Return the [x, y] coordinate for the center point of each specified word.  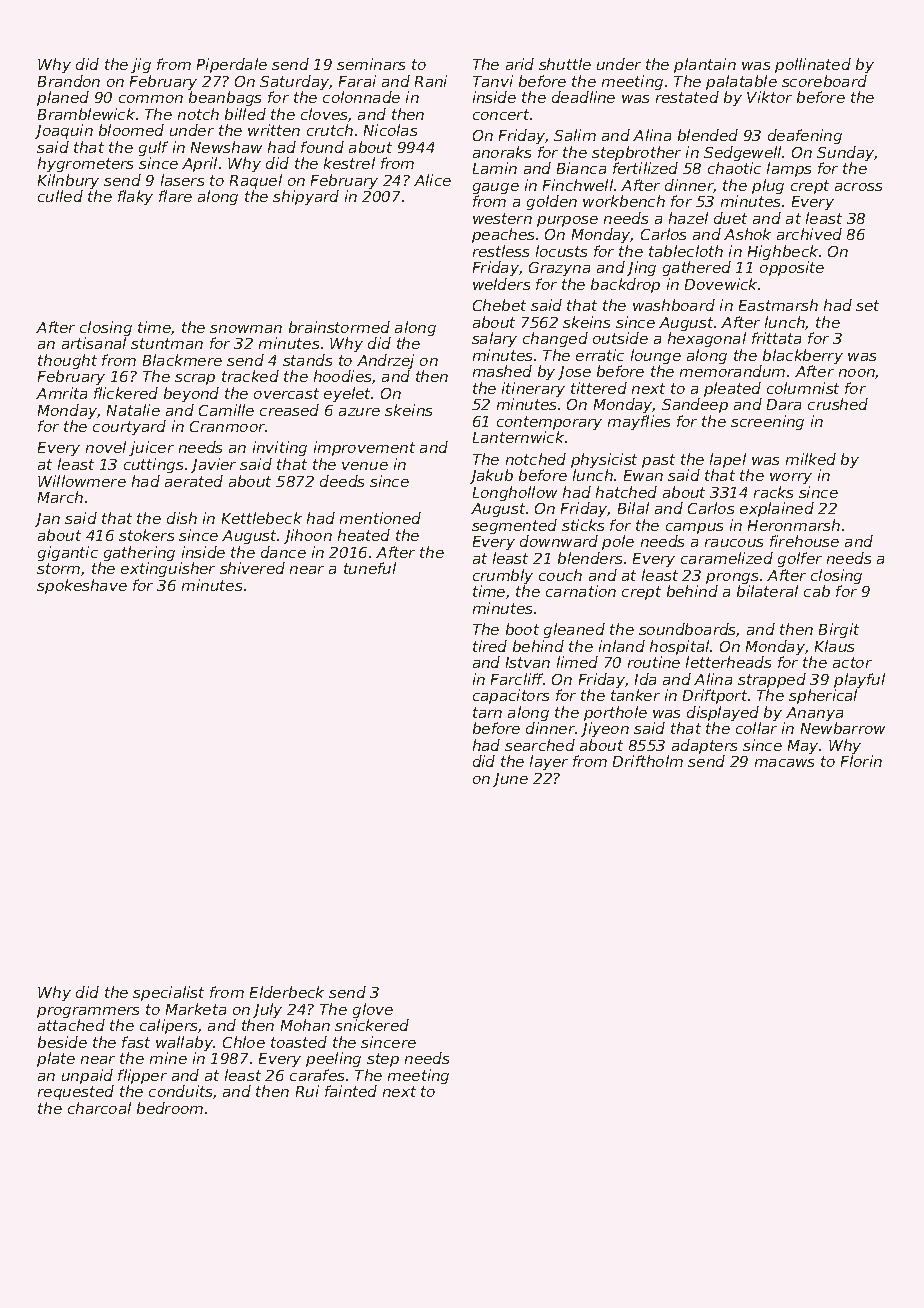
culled [60, 196]
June [510, 780]
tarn [487, 712]
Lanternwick [518, 437]
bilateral [767, 591]
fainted [351, 1091]
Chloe [244, 1042]
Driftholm [648, 761]
